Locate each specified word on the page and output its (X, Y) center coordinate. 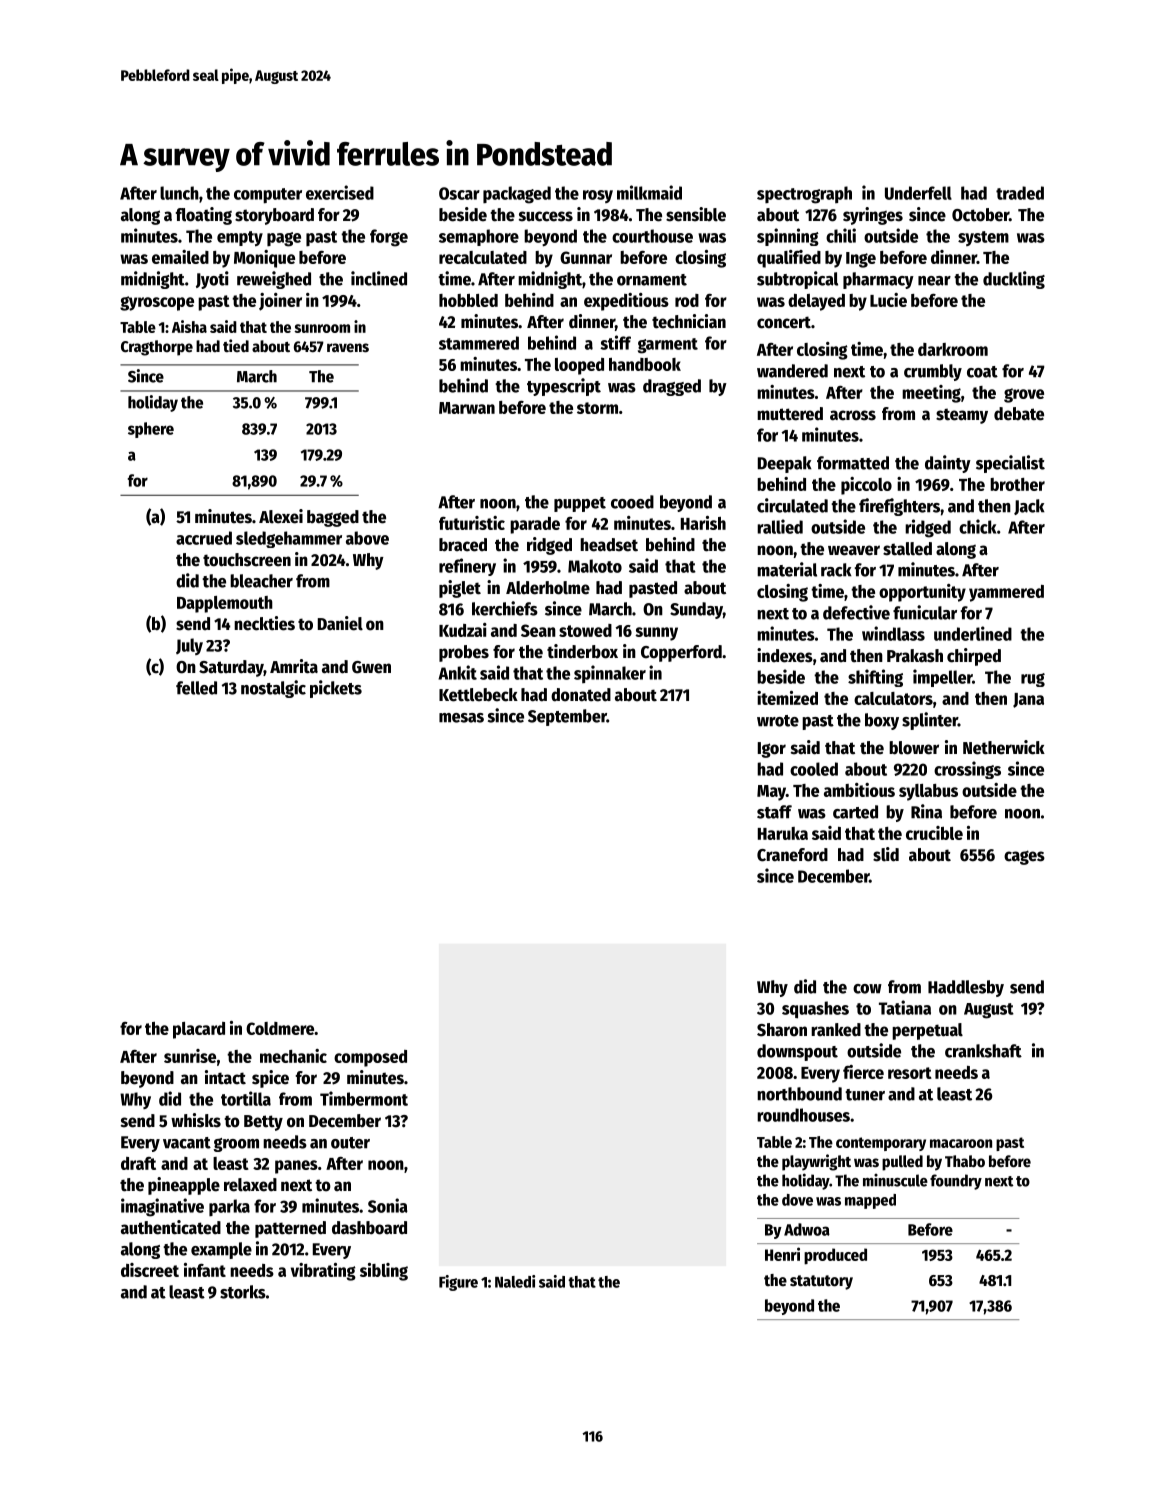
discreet (150, 1270)
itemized (787, 698)
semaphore (479, 237)
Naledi (515, 1281)
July (189, 646)
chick (977, 526)
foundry (956, 1182)
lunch (179, 193)
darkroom (953, 349)
